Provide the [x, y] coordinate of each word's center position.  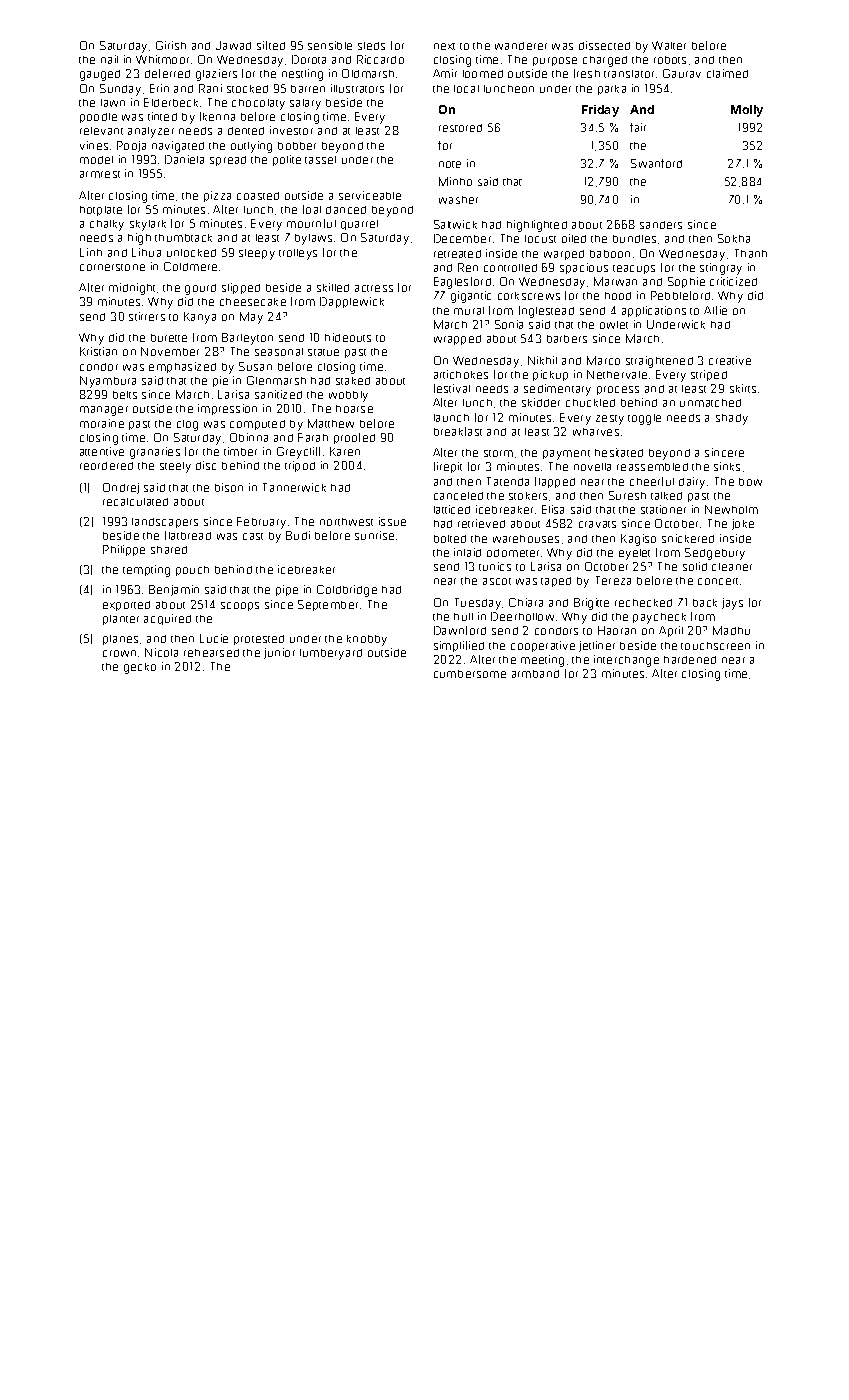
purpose [555, 61]
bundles [634, 239]
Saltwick [455, 224]
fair [638, 127]
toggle [644, 419]
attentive [102, 451]
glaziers [216, 75]
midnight [132, 289]
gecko [140, 668]
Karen [345, 451]
